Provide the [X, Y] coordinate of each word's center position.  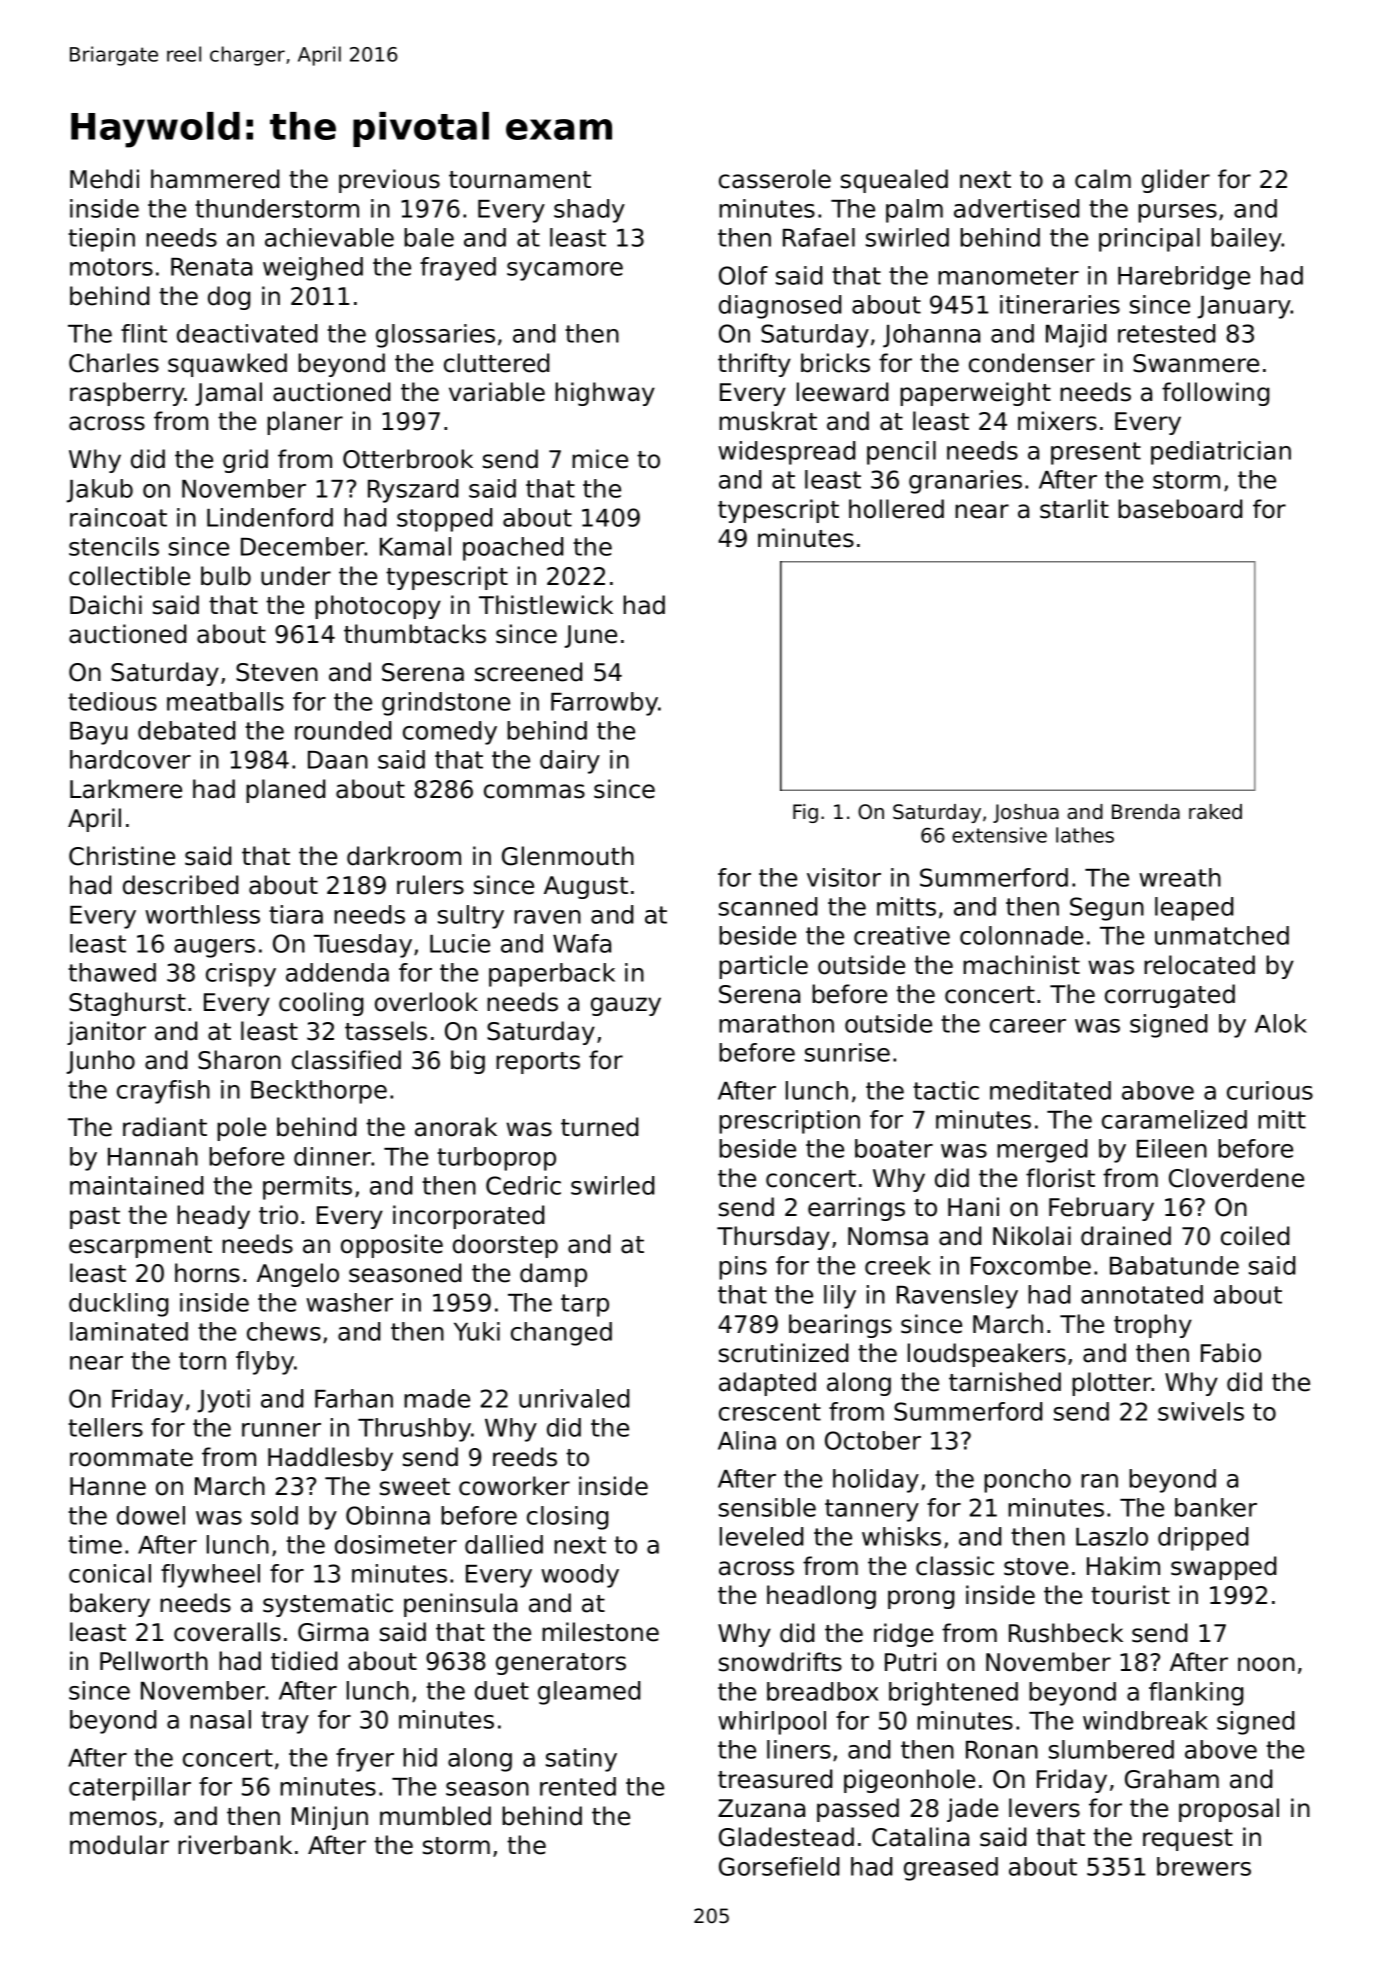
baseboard [1180, 509]
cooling [321, 1004]
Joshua [1026, 813]
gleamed [589, 1693]
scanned [768, 906]
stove [1036, 1567]
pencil [901, 453]
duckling [118, 1305]
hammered [215, 179]
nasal [220, 1719]
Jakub [99, 491]
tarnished [1005, 1382]
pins [743, 1268]
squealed [894, 181]
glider [1176, 181]
